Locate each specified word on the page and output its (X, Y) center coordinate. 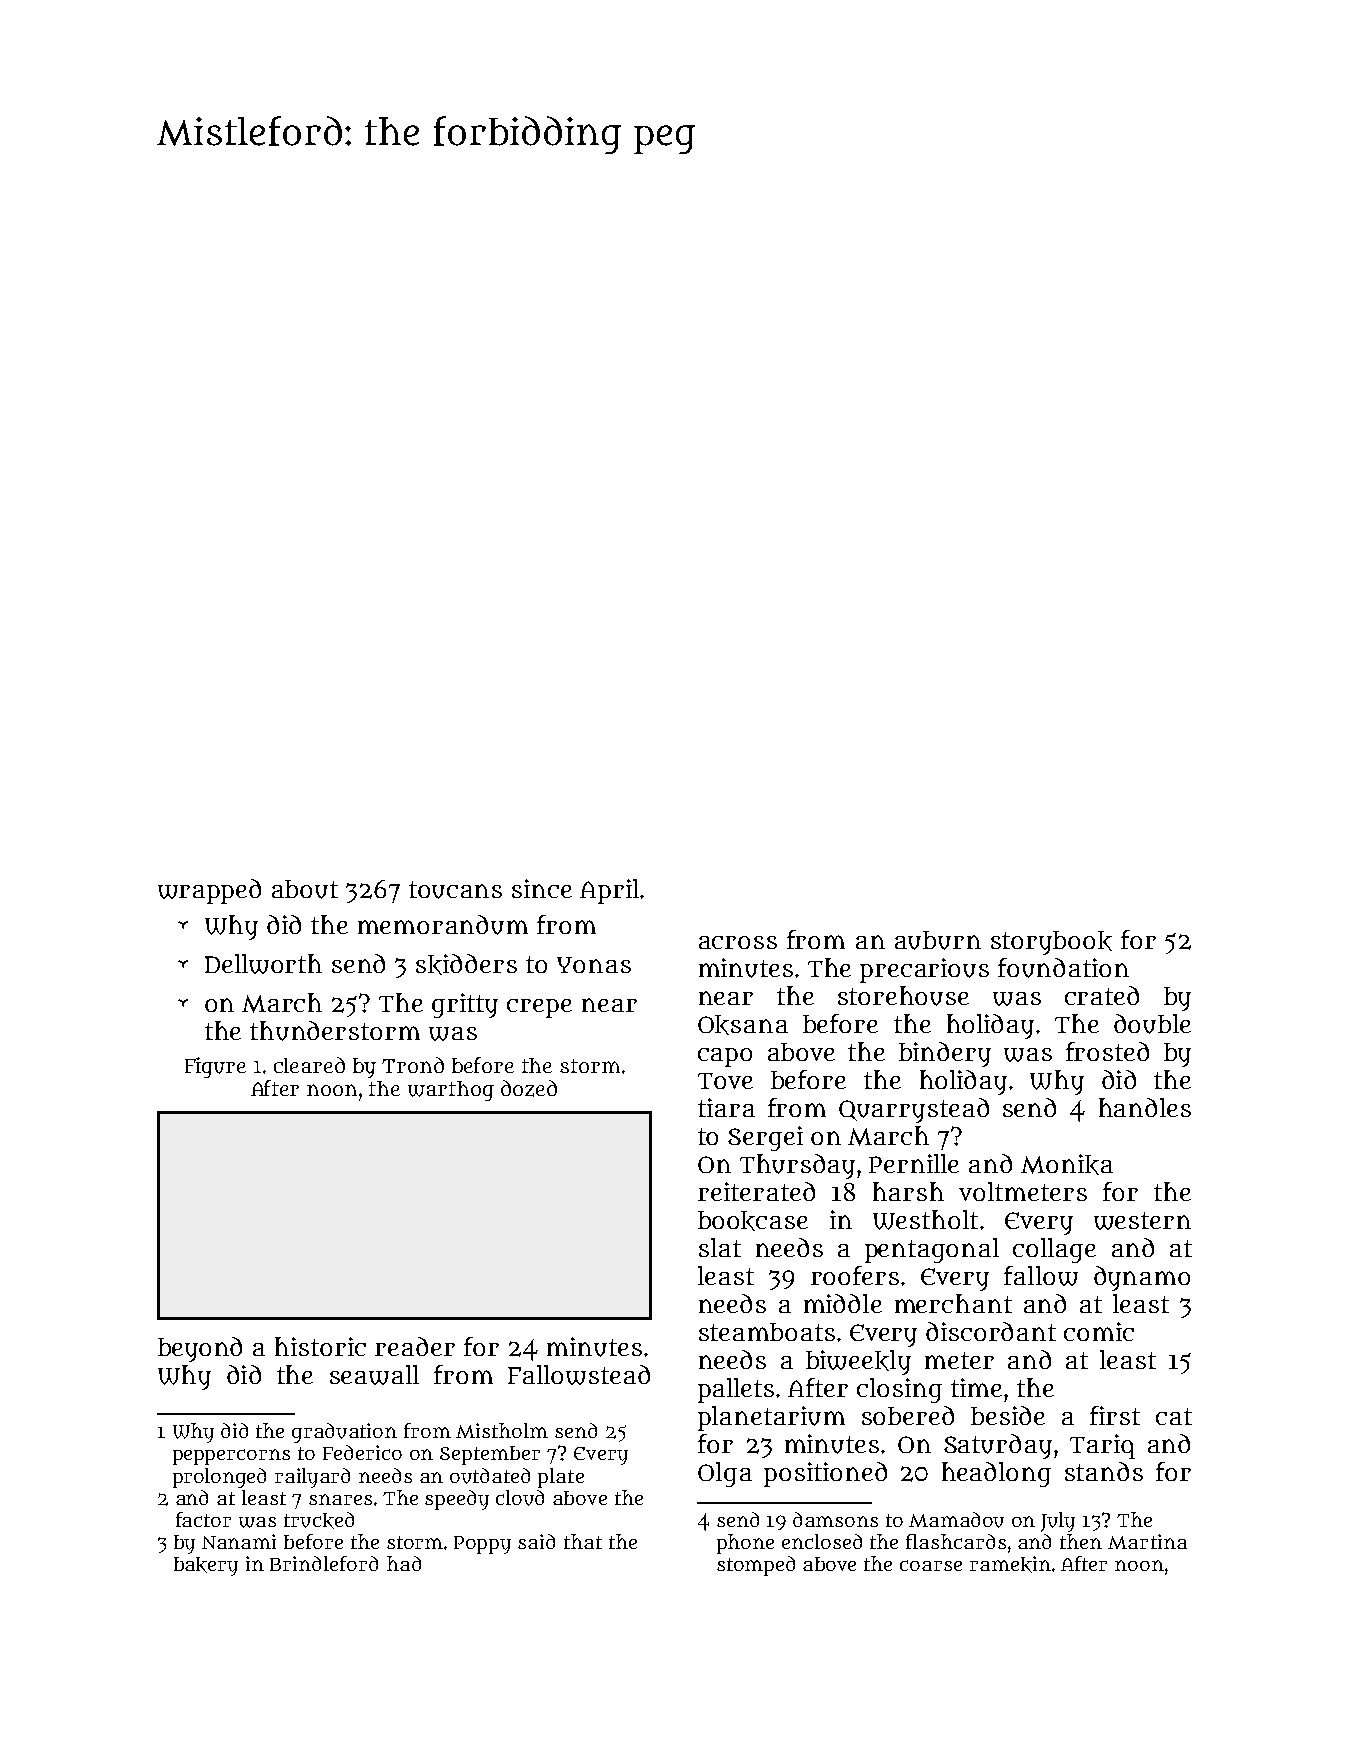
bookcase (753, 1221)
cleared (309, 1065)
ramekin (1010, 1564)
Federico (362, 1452)
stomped (756, 1566)
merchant (953, 1303)
